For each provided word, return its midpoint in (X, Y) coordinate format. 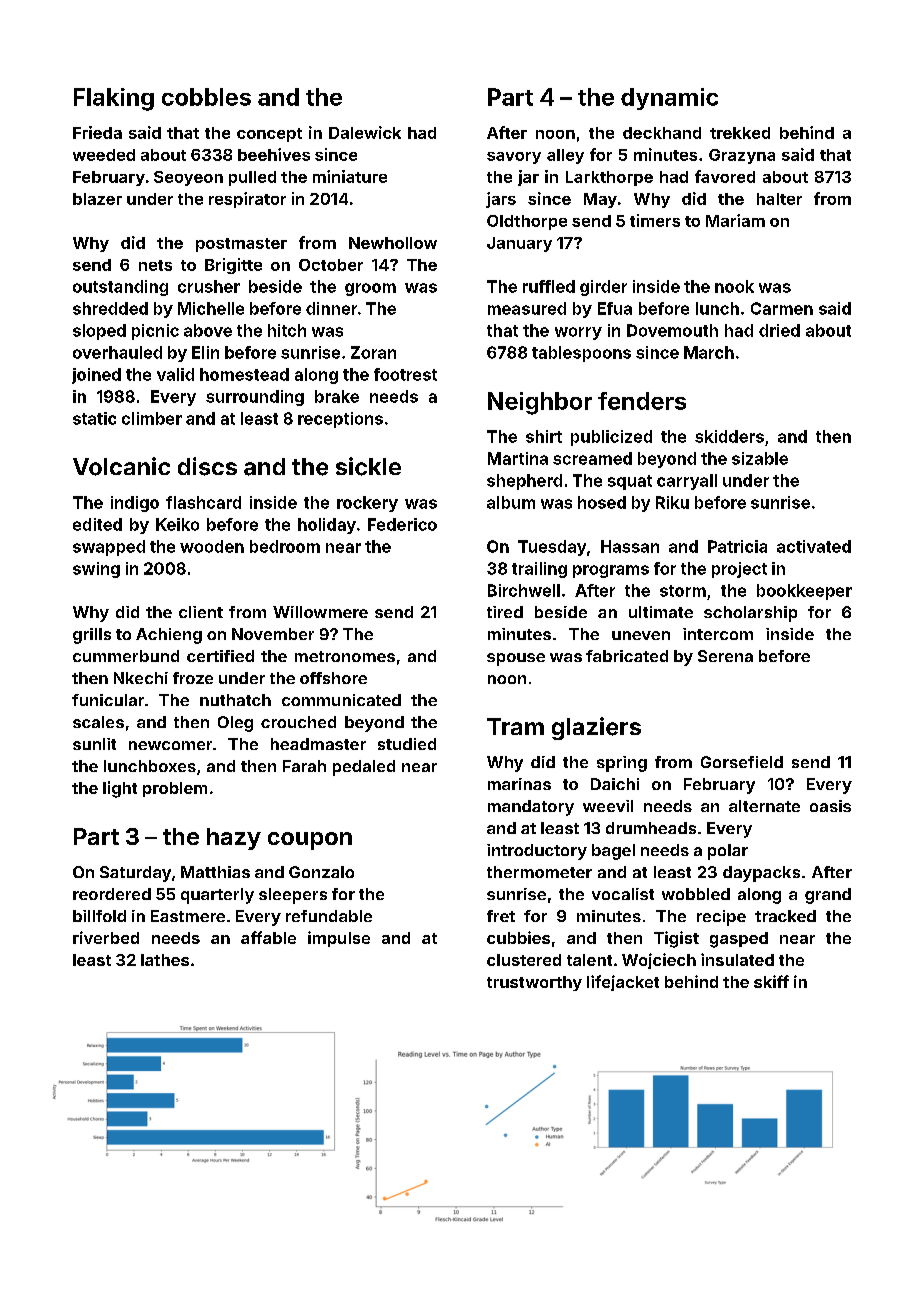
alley (565, 156)
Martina (518, 458)
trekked (740, 133)
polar (728, 852)
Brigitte (233, 266)
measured (527, 308)
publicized (611, 438)
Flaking (114, 99)
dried (779, 330)
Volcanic (121, 466)
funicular (108, 700)
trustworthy (534, 983)
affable (268, 937)
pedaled (364, 768)
